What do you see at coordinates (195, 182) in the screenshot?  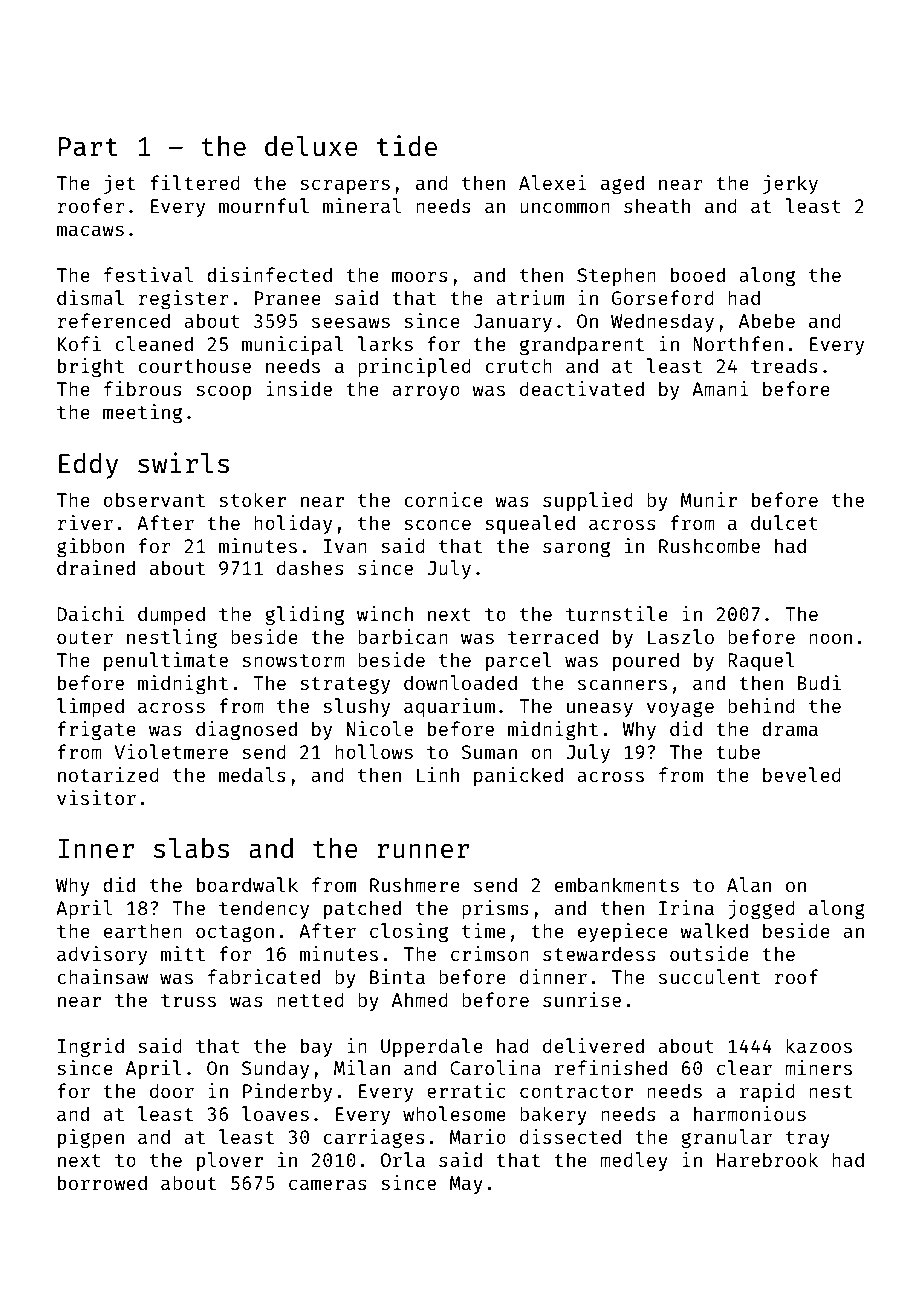 I see `filtered` at bounding box center [195, 182].
